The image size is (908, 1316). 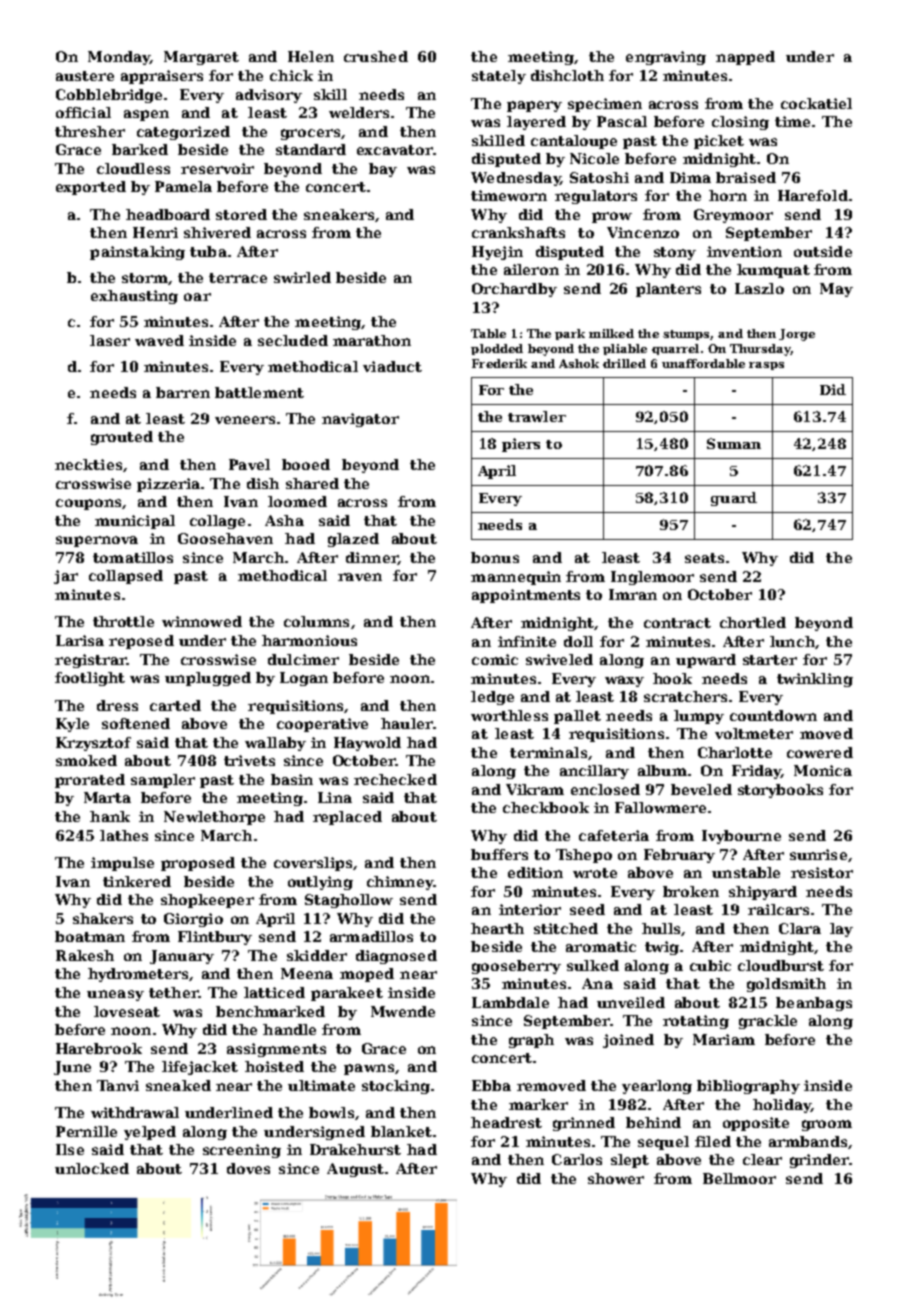 I want to click on Mwende, so click(x=403, y=1011).
